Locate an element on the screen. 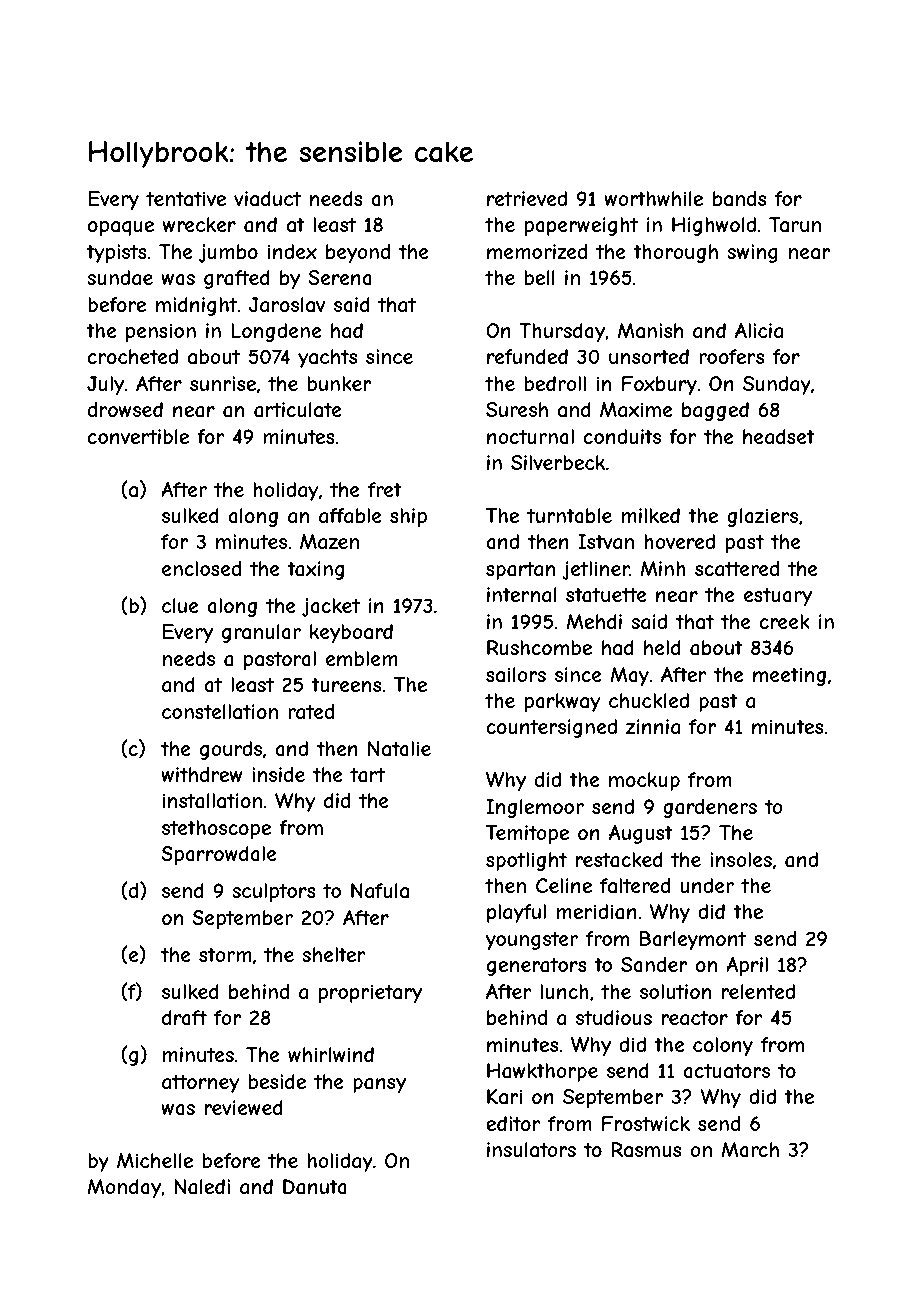 The height and width of the screenshot is (1311, 924). meeting is located at coordinates (789, 676).
